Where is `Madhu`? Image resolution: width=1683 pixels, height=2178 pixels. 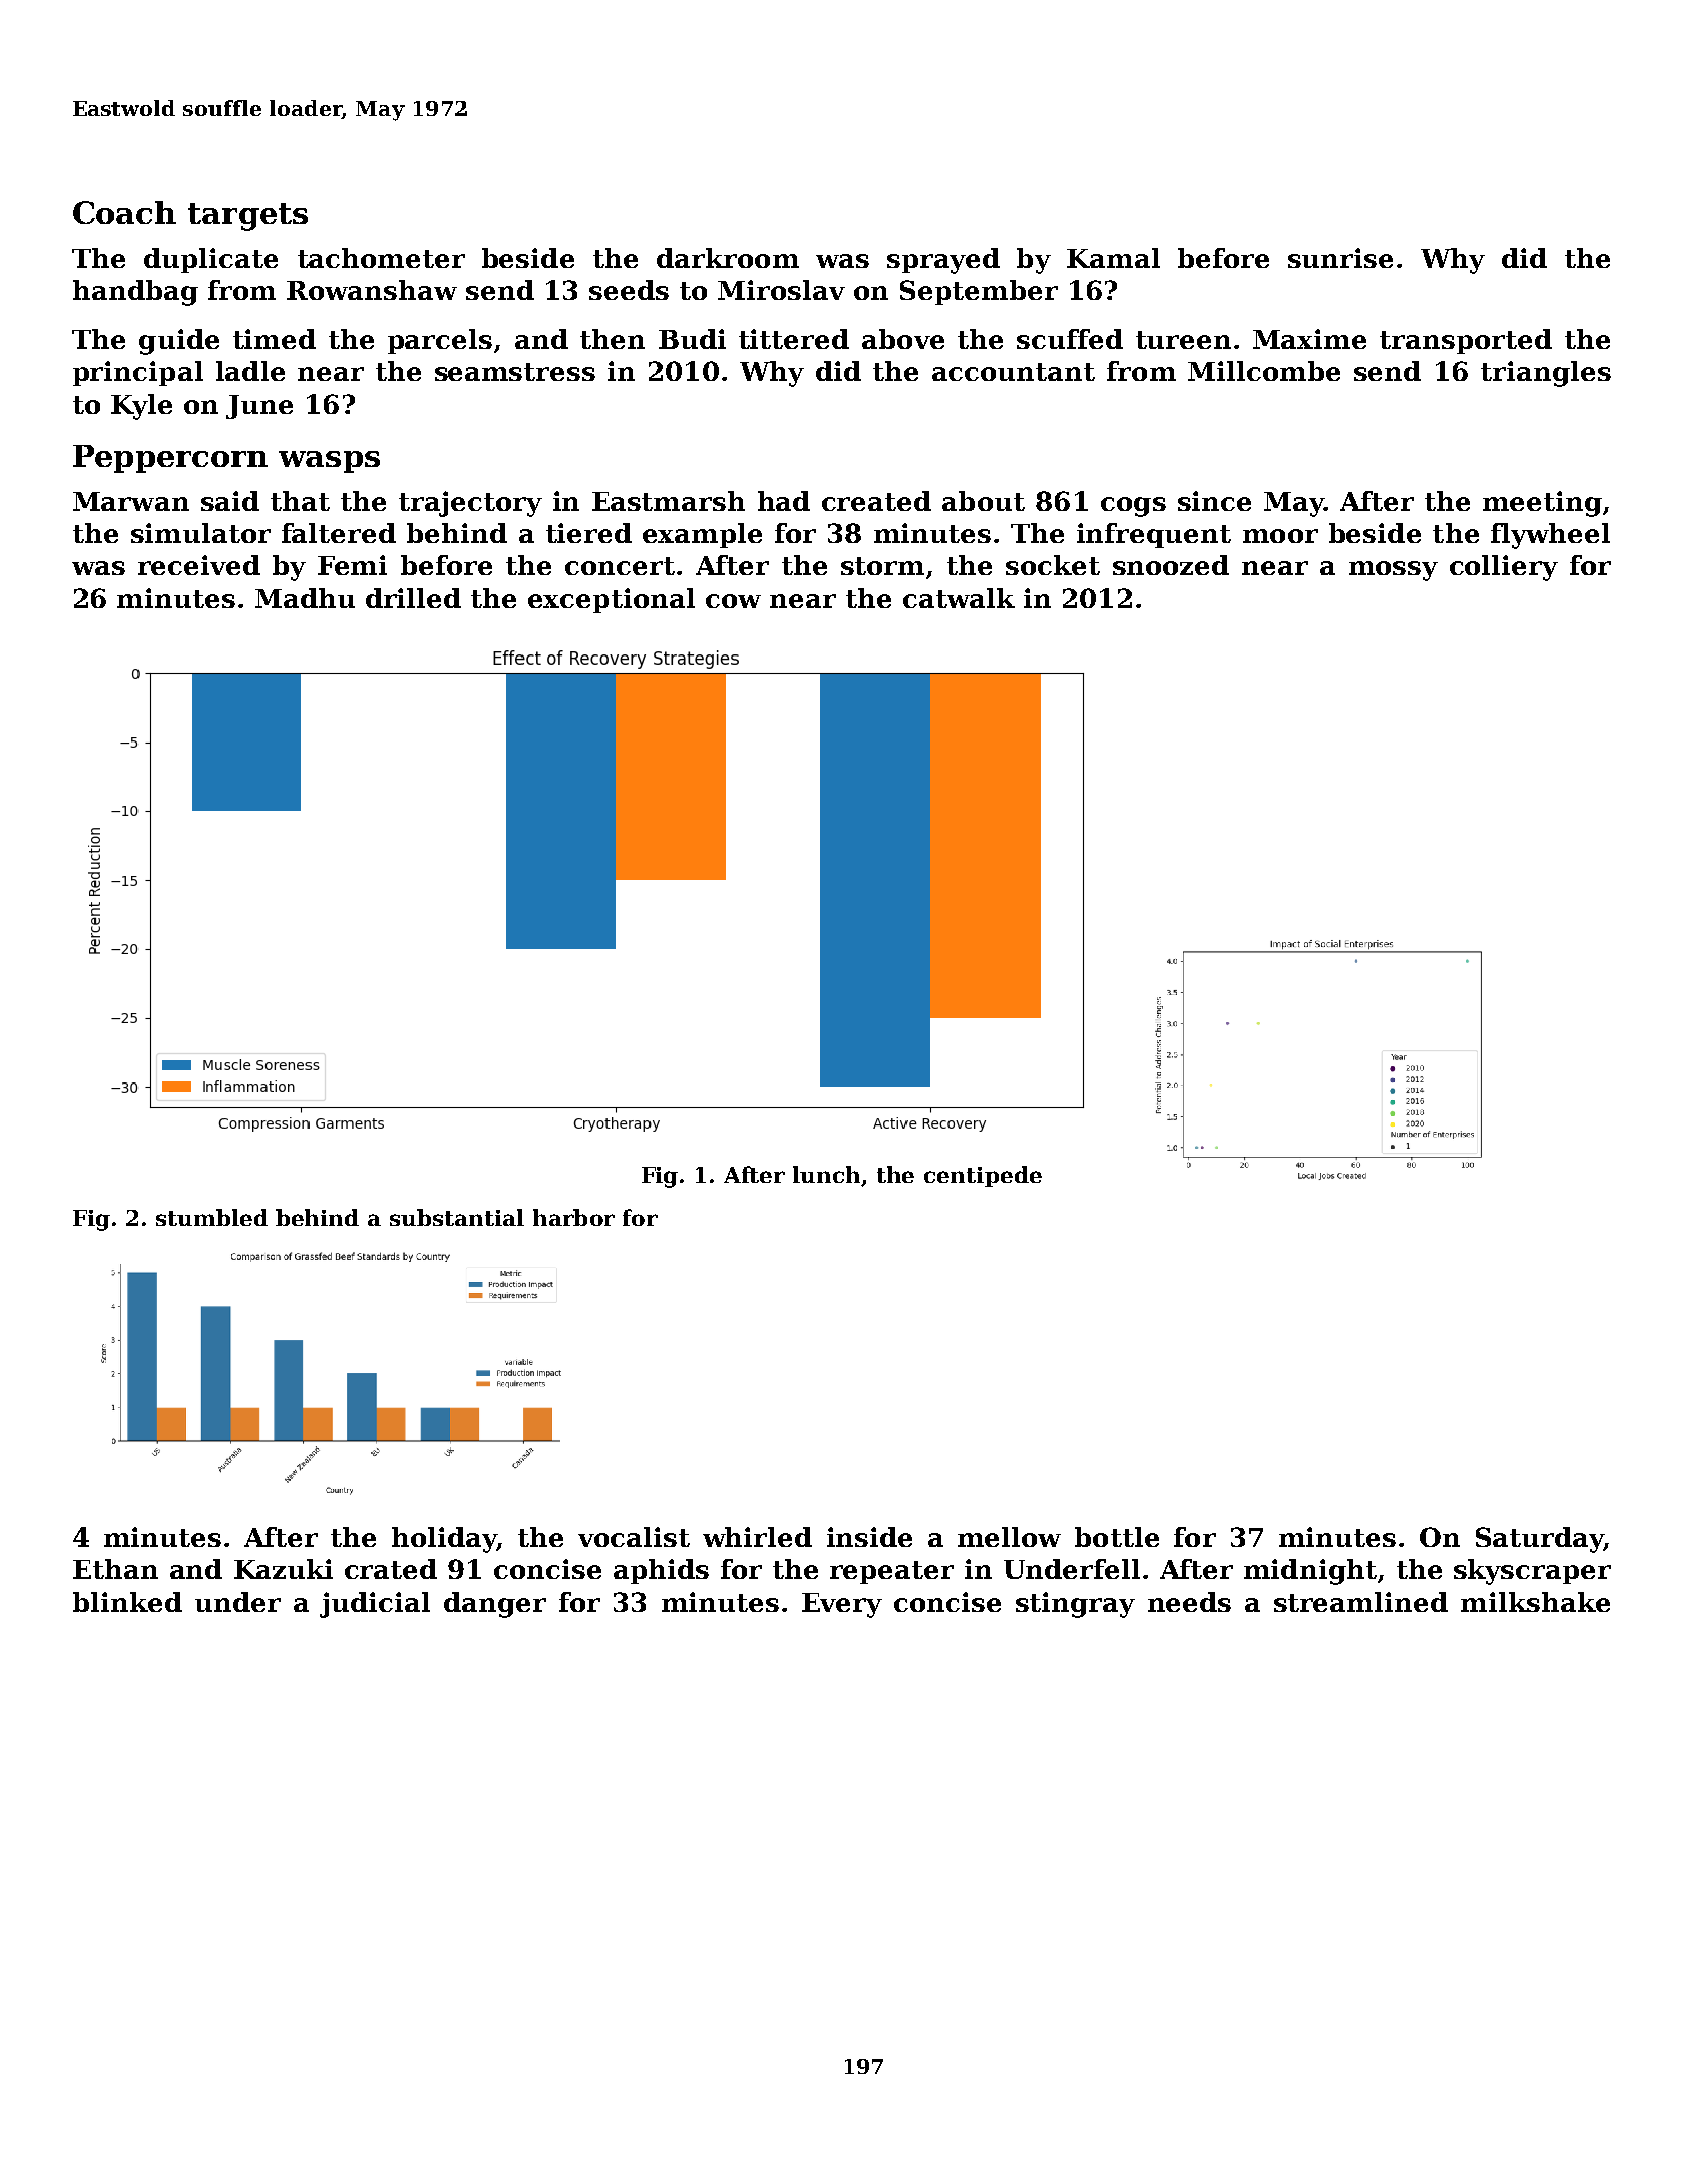 Madhu is located at coordinates (305, 598).
